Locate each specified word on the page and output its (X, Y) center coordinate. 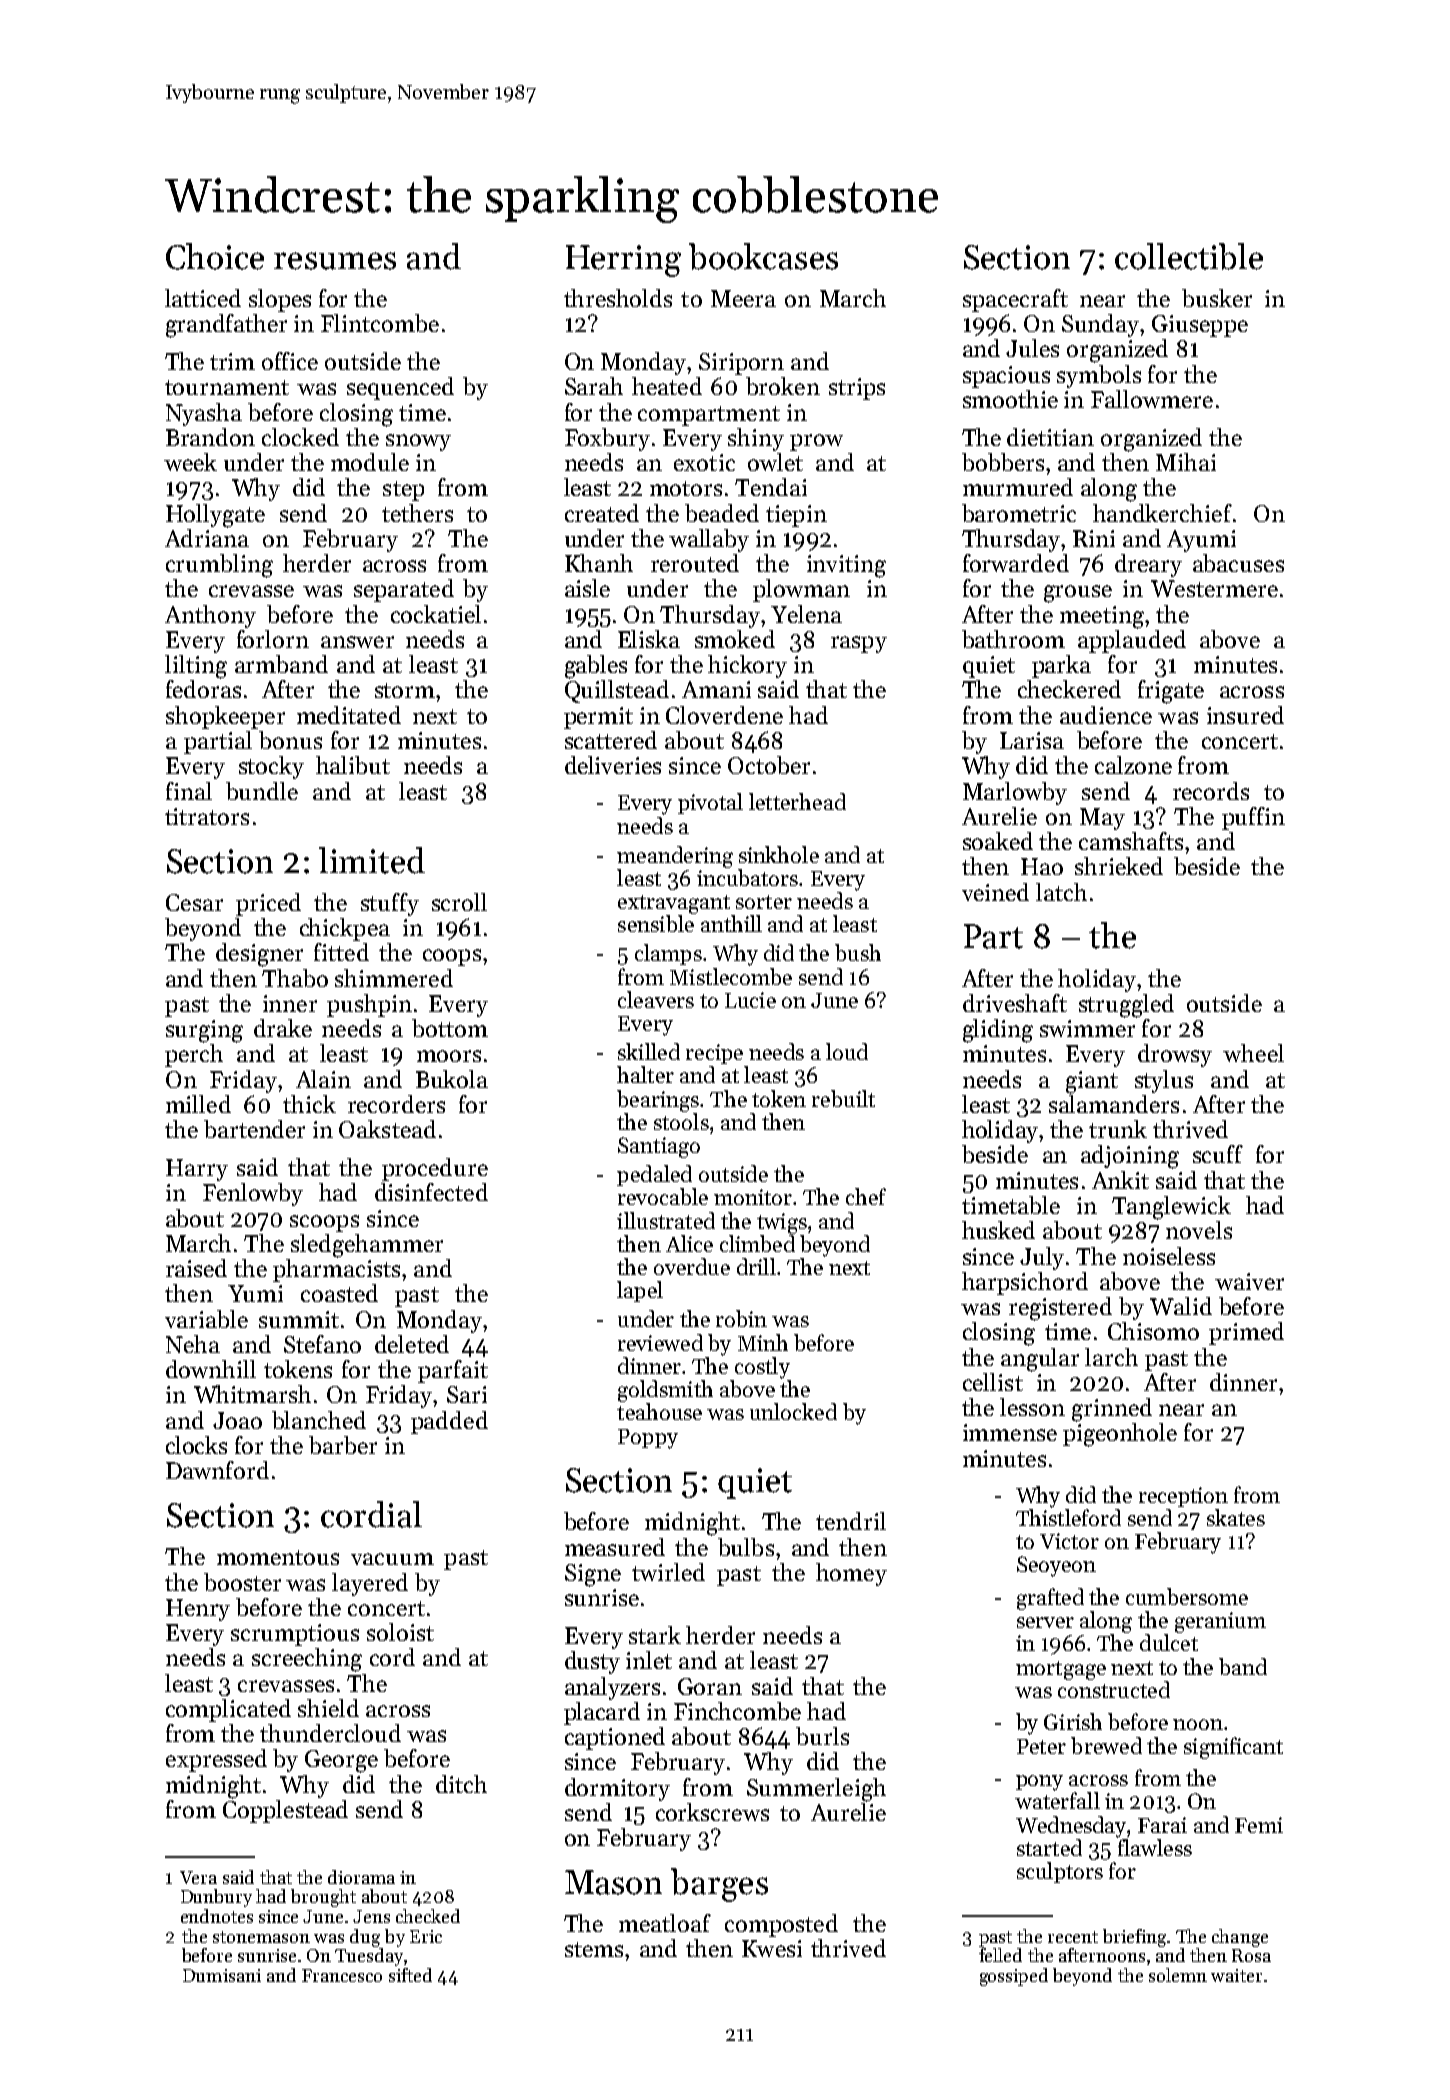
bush (858, 952)
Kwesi (772, 1948)
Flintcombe (380, 323)
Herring (623, 261)
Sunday (1100, 325)
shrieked (1119, 866)
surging (204, 1031)
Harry (197, 1170)
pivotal (710, 803)
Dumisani (222, 1975)
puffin (1253, 818)
